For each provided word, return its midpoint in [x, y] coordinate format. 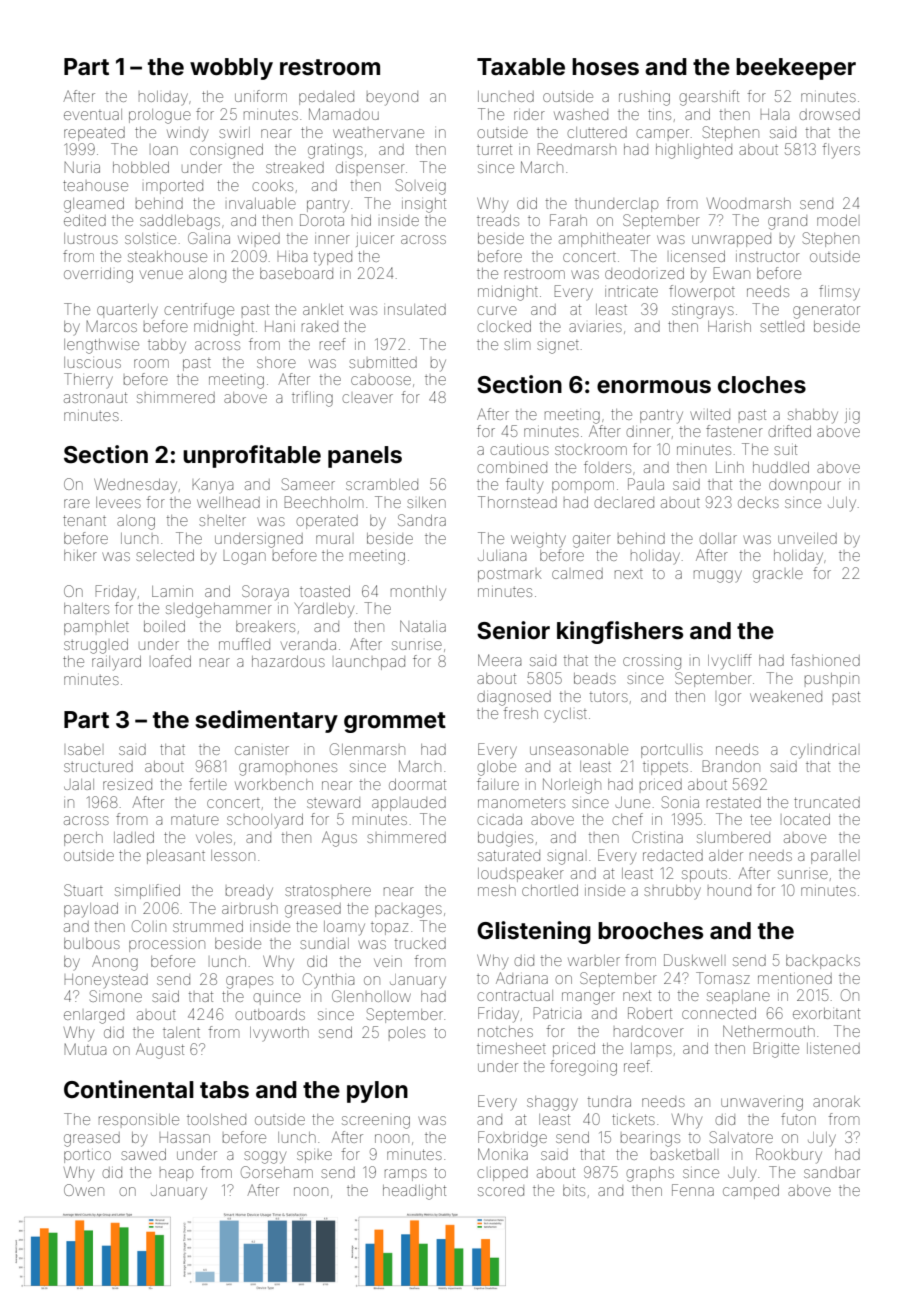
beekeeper [796, 69]
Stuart [83, 890]
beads [595, 678]
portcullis [672, 751]
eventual [93, 114]
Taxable [521, 67]
